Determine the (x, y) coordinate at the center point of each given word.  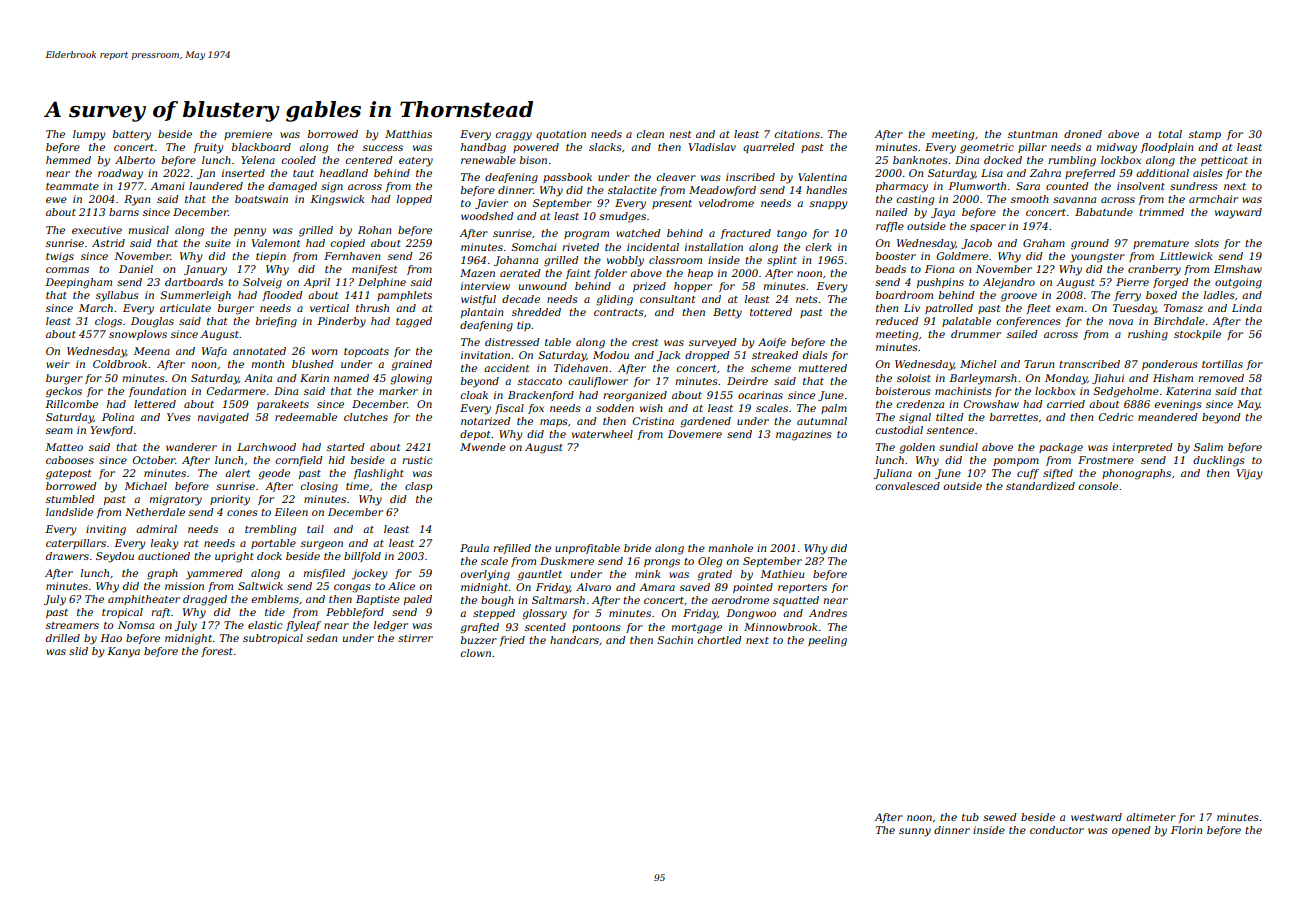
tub (970, 817)
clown (475, 653)
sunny (915, 832)
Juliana (892, 474)
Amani (167, 186)
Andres (828, 613)
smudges (622, 217)
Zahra (1045, 173)
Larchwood (266, 447)
